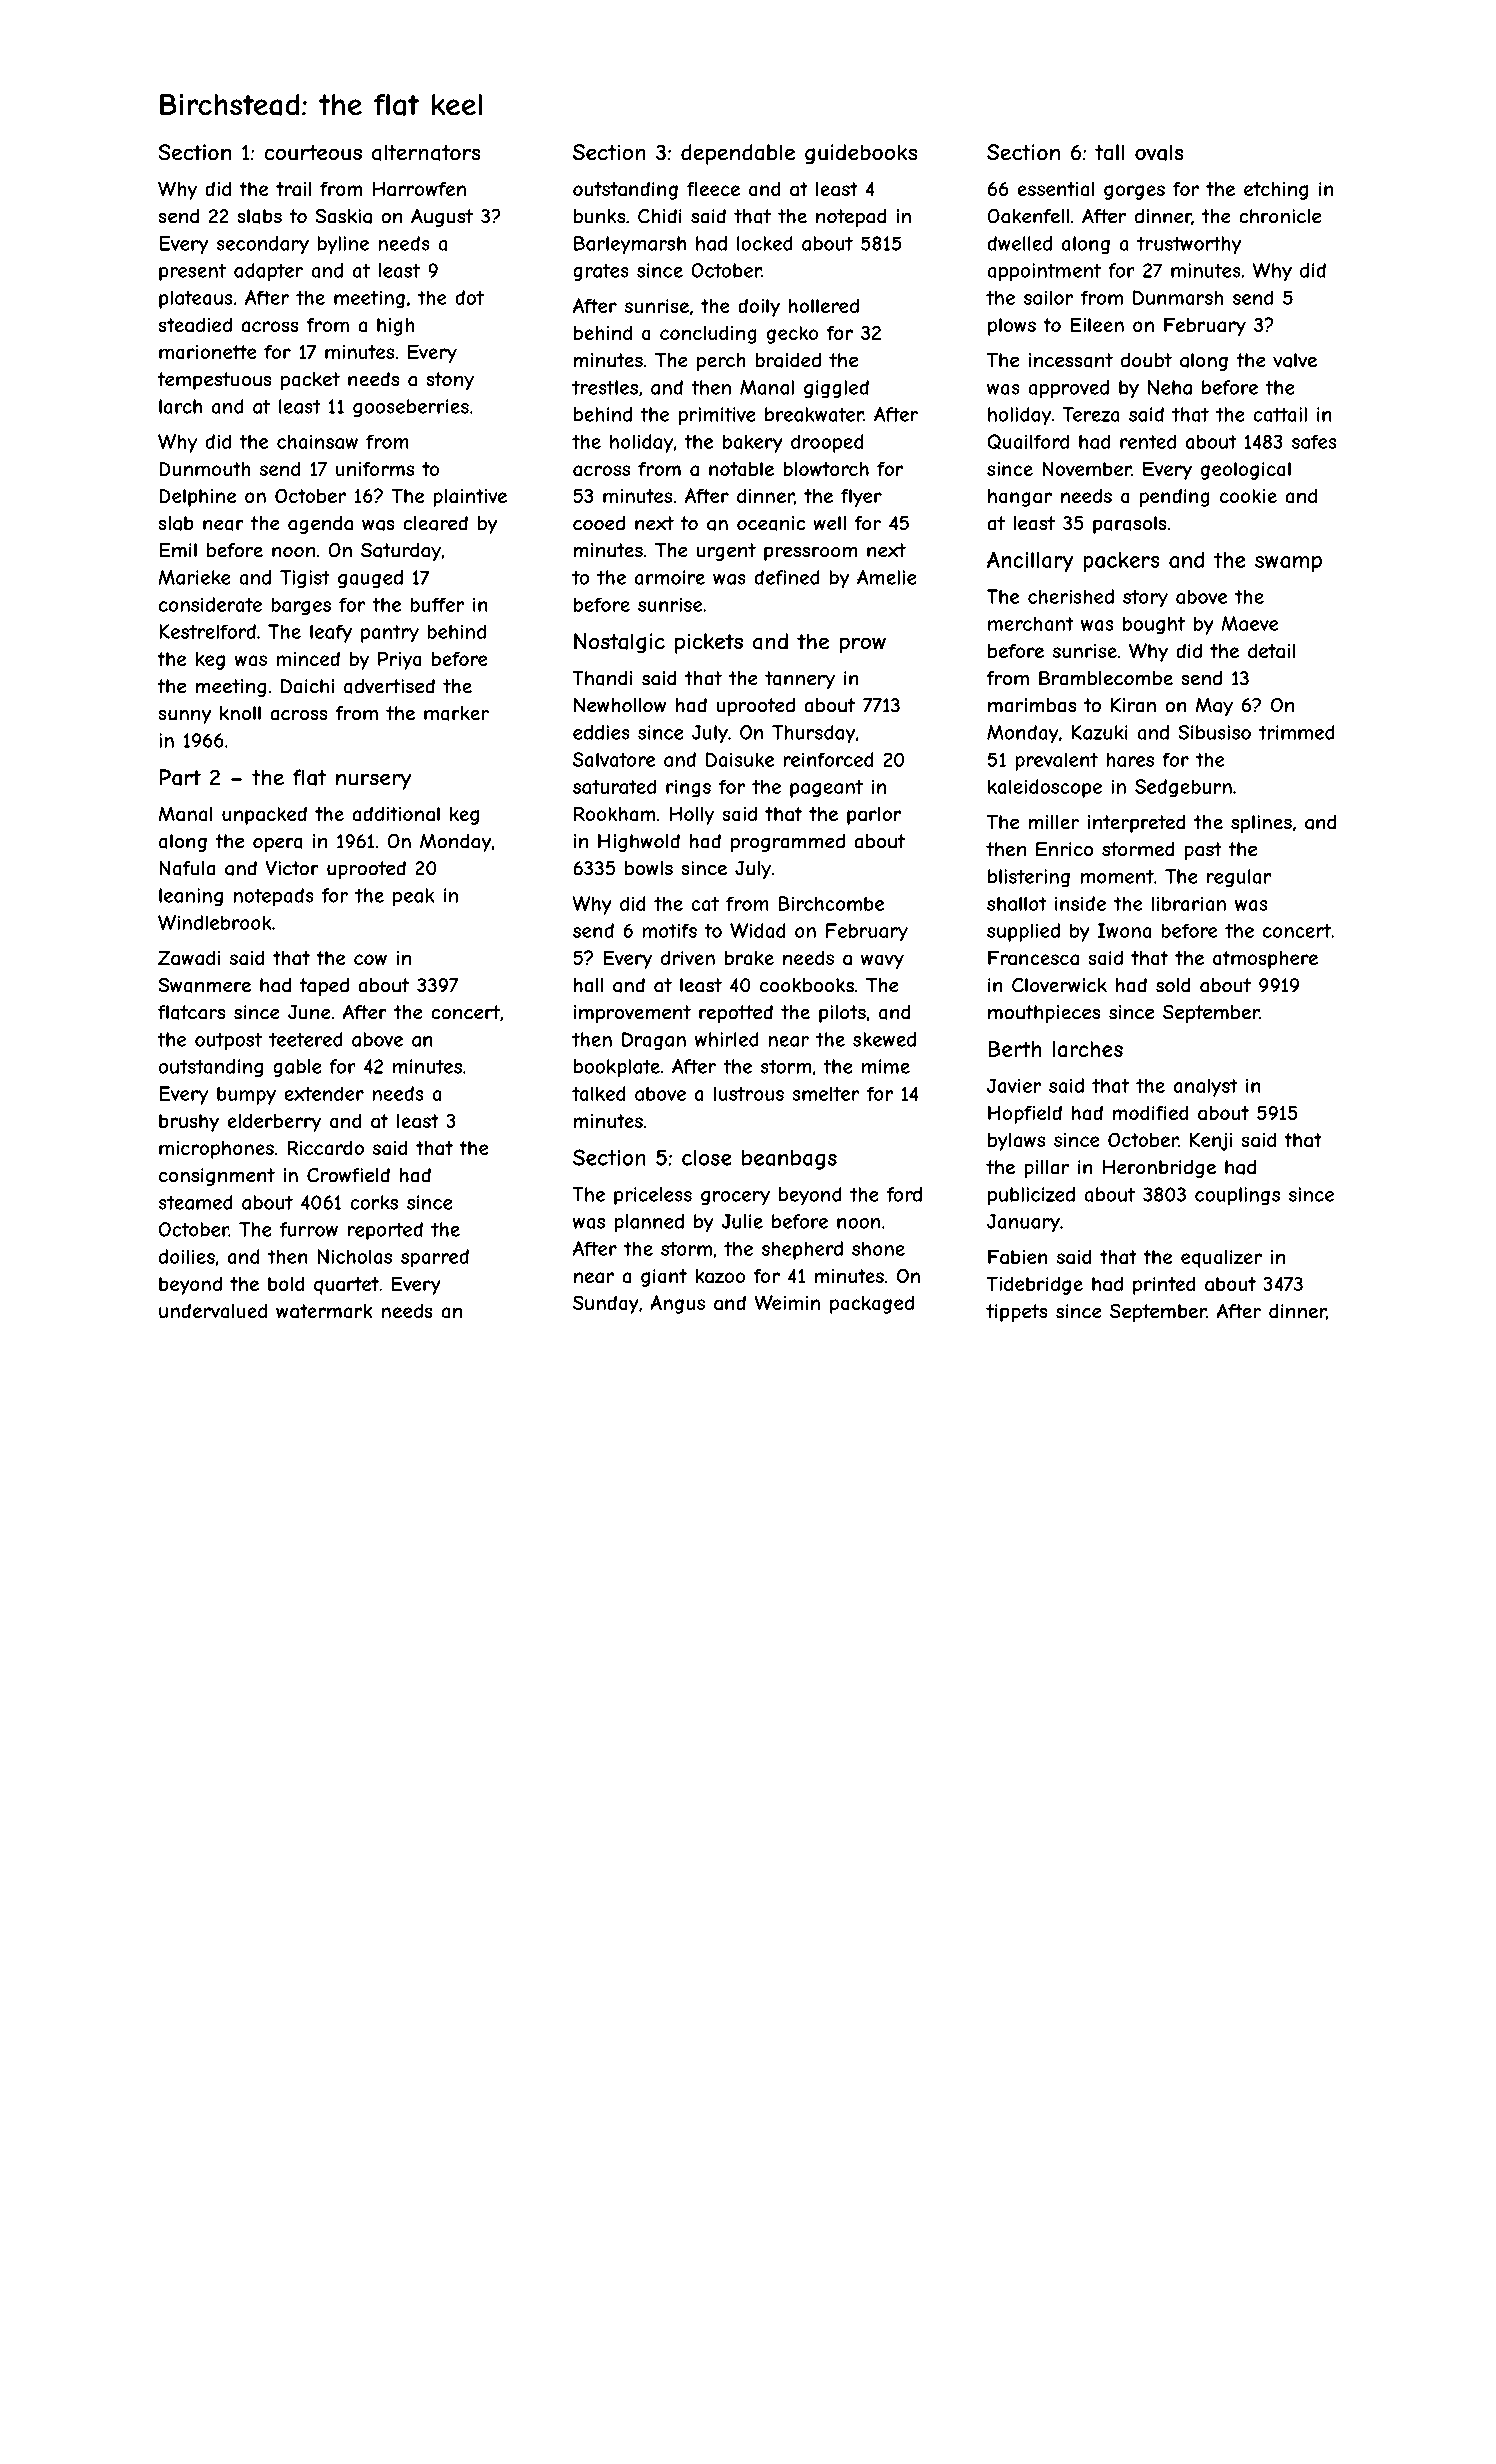 The height and width of the document is (2464, 1496). What do you see at coordinates (738, 154) in the document?
I see `dependable` at bounding box center [738, 154].
